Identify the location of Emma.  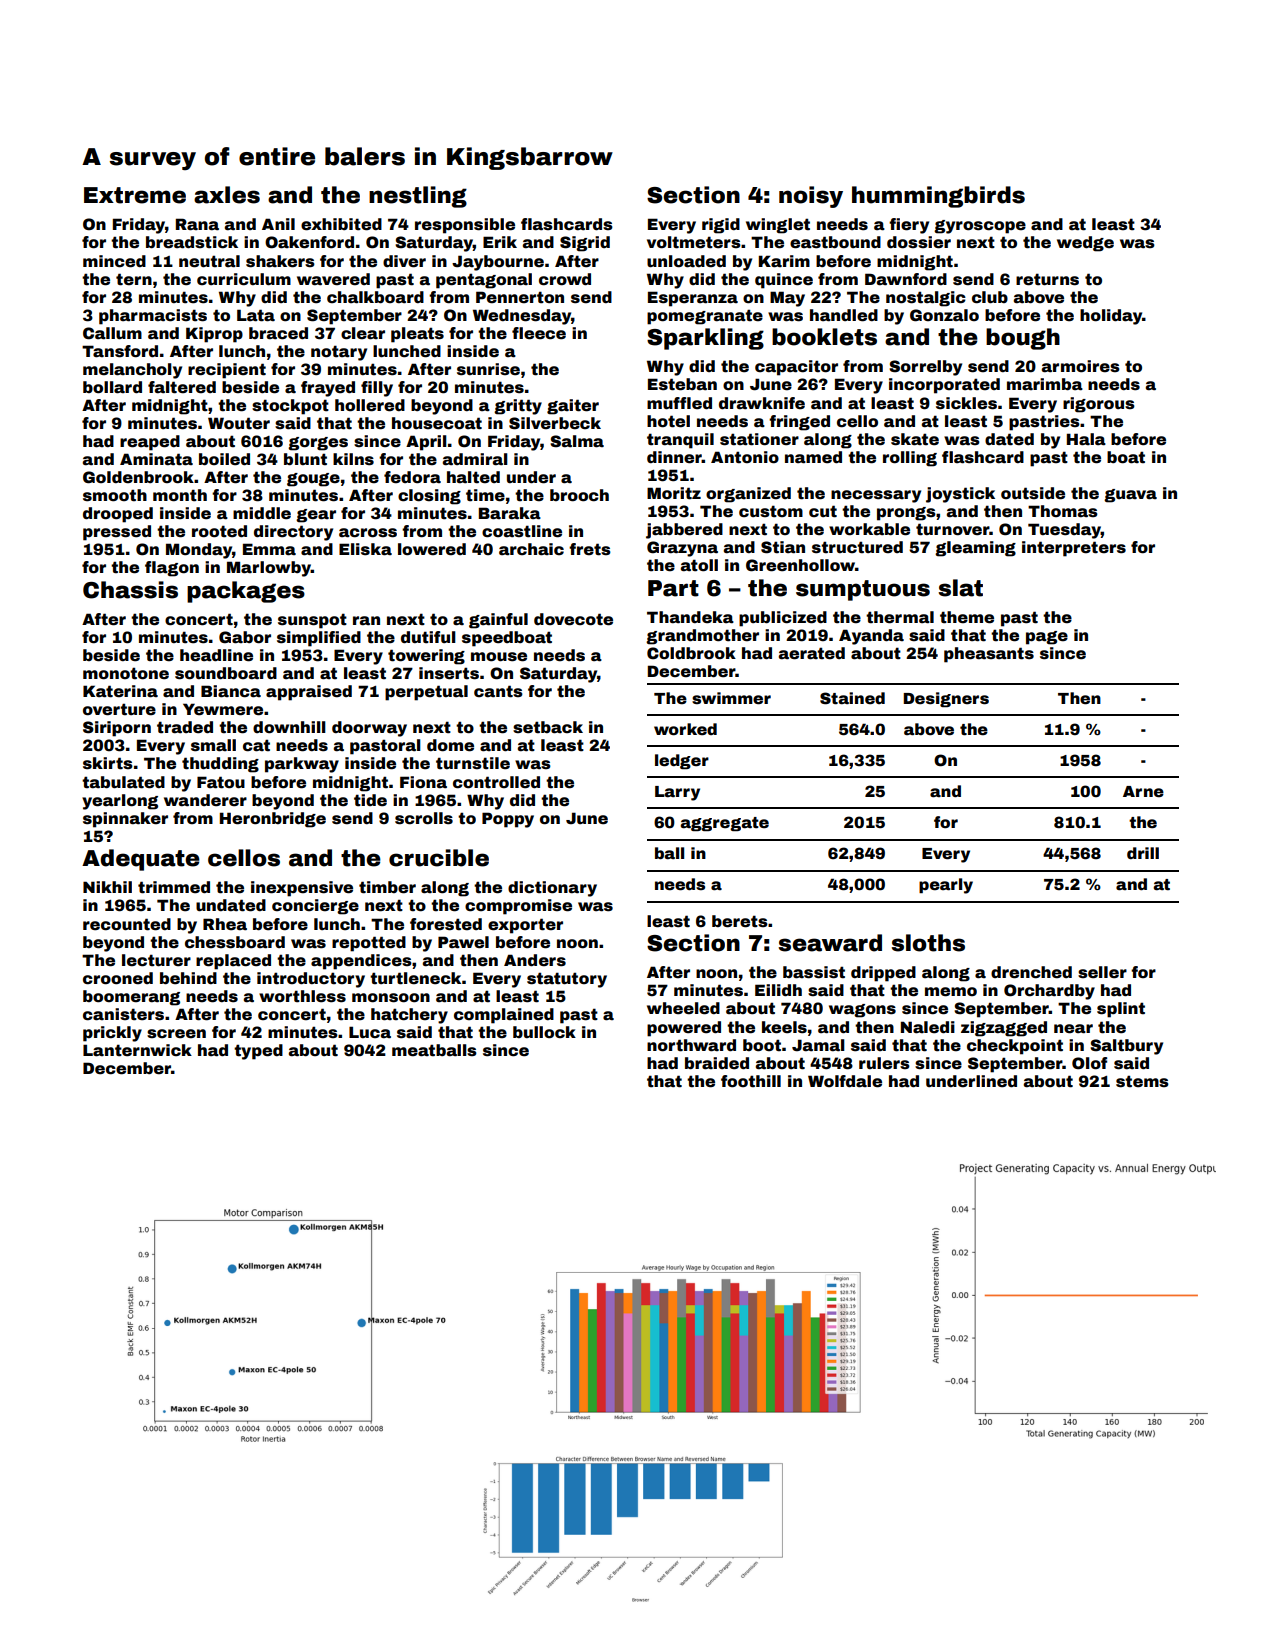
(269, 549).
